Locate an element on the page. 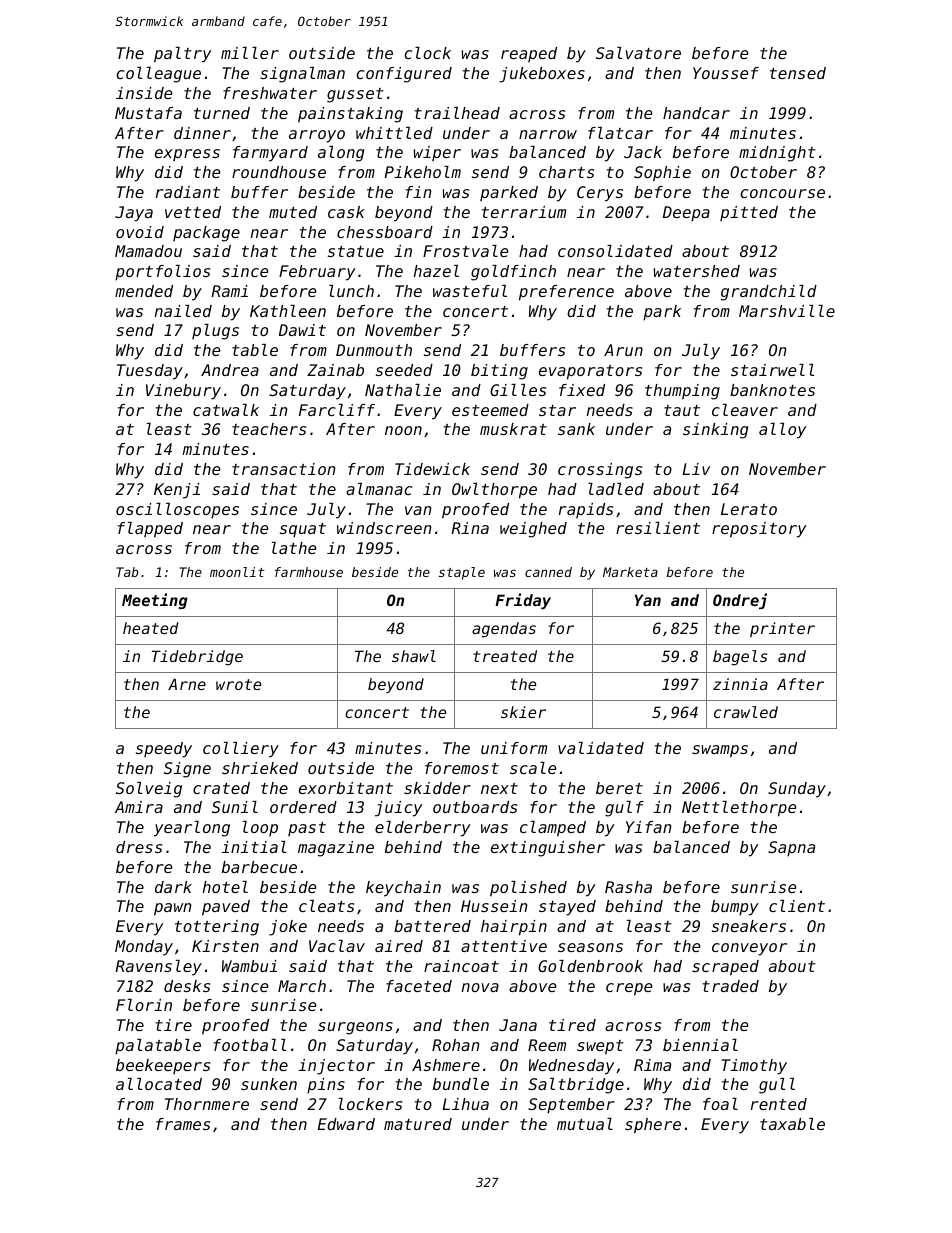 Image resolution: width=952 pixels, height=1233 pixels. Saltbridge is located at coordinates (576, 1086).
